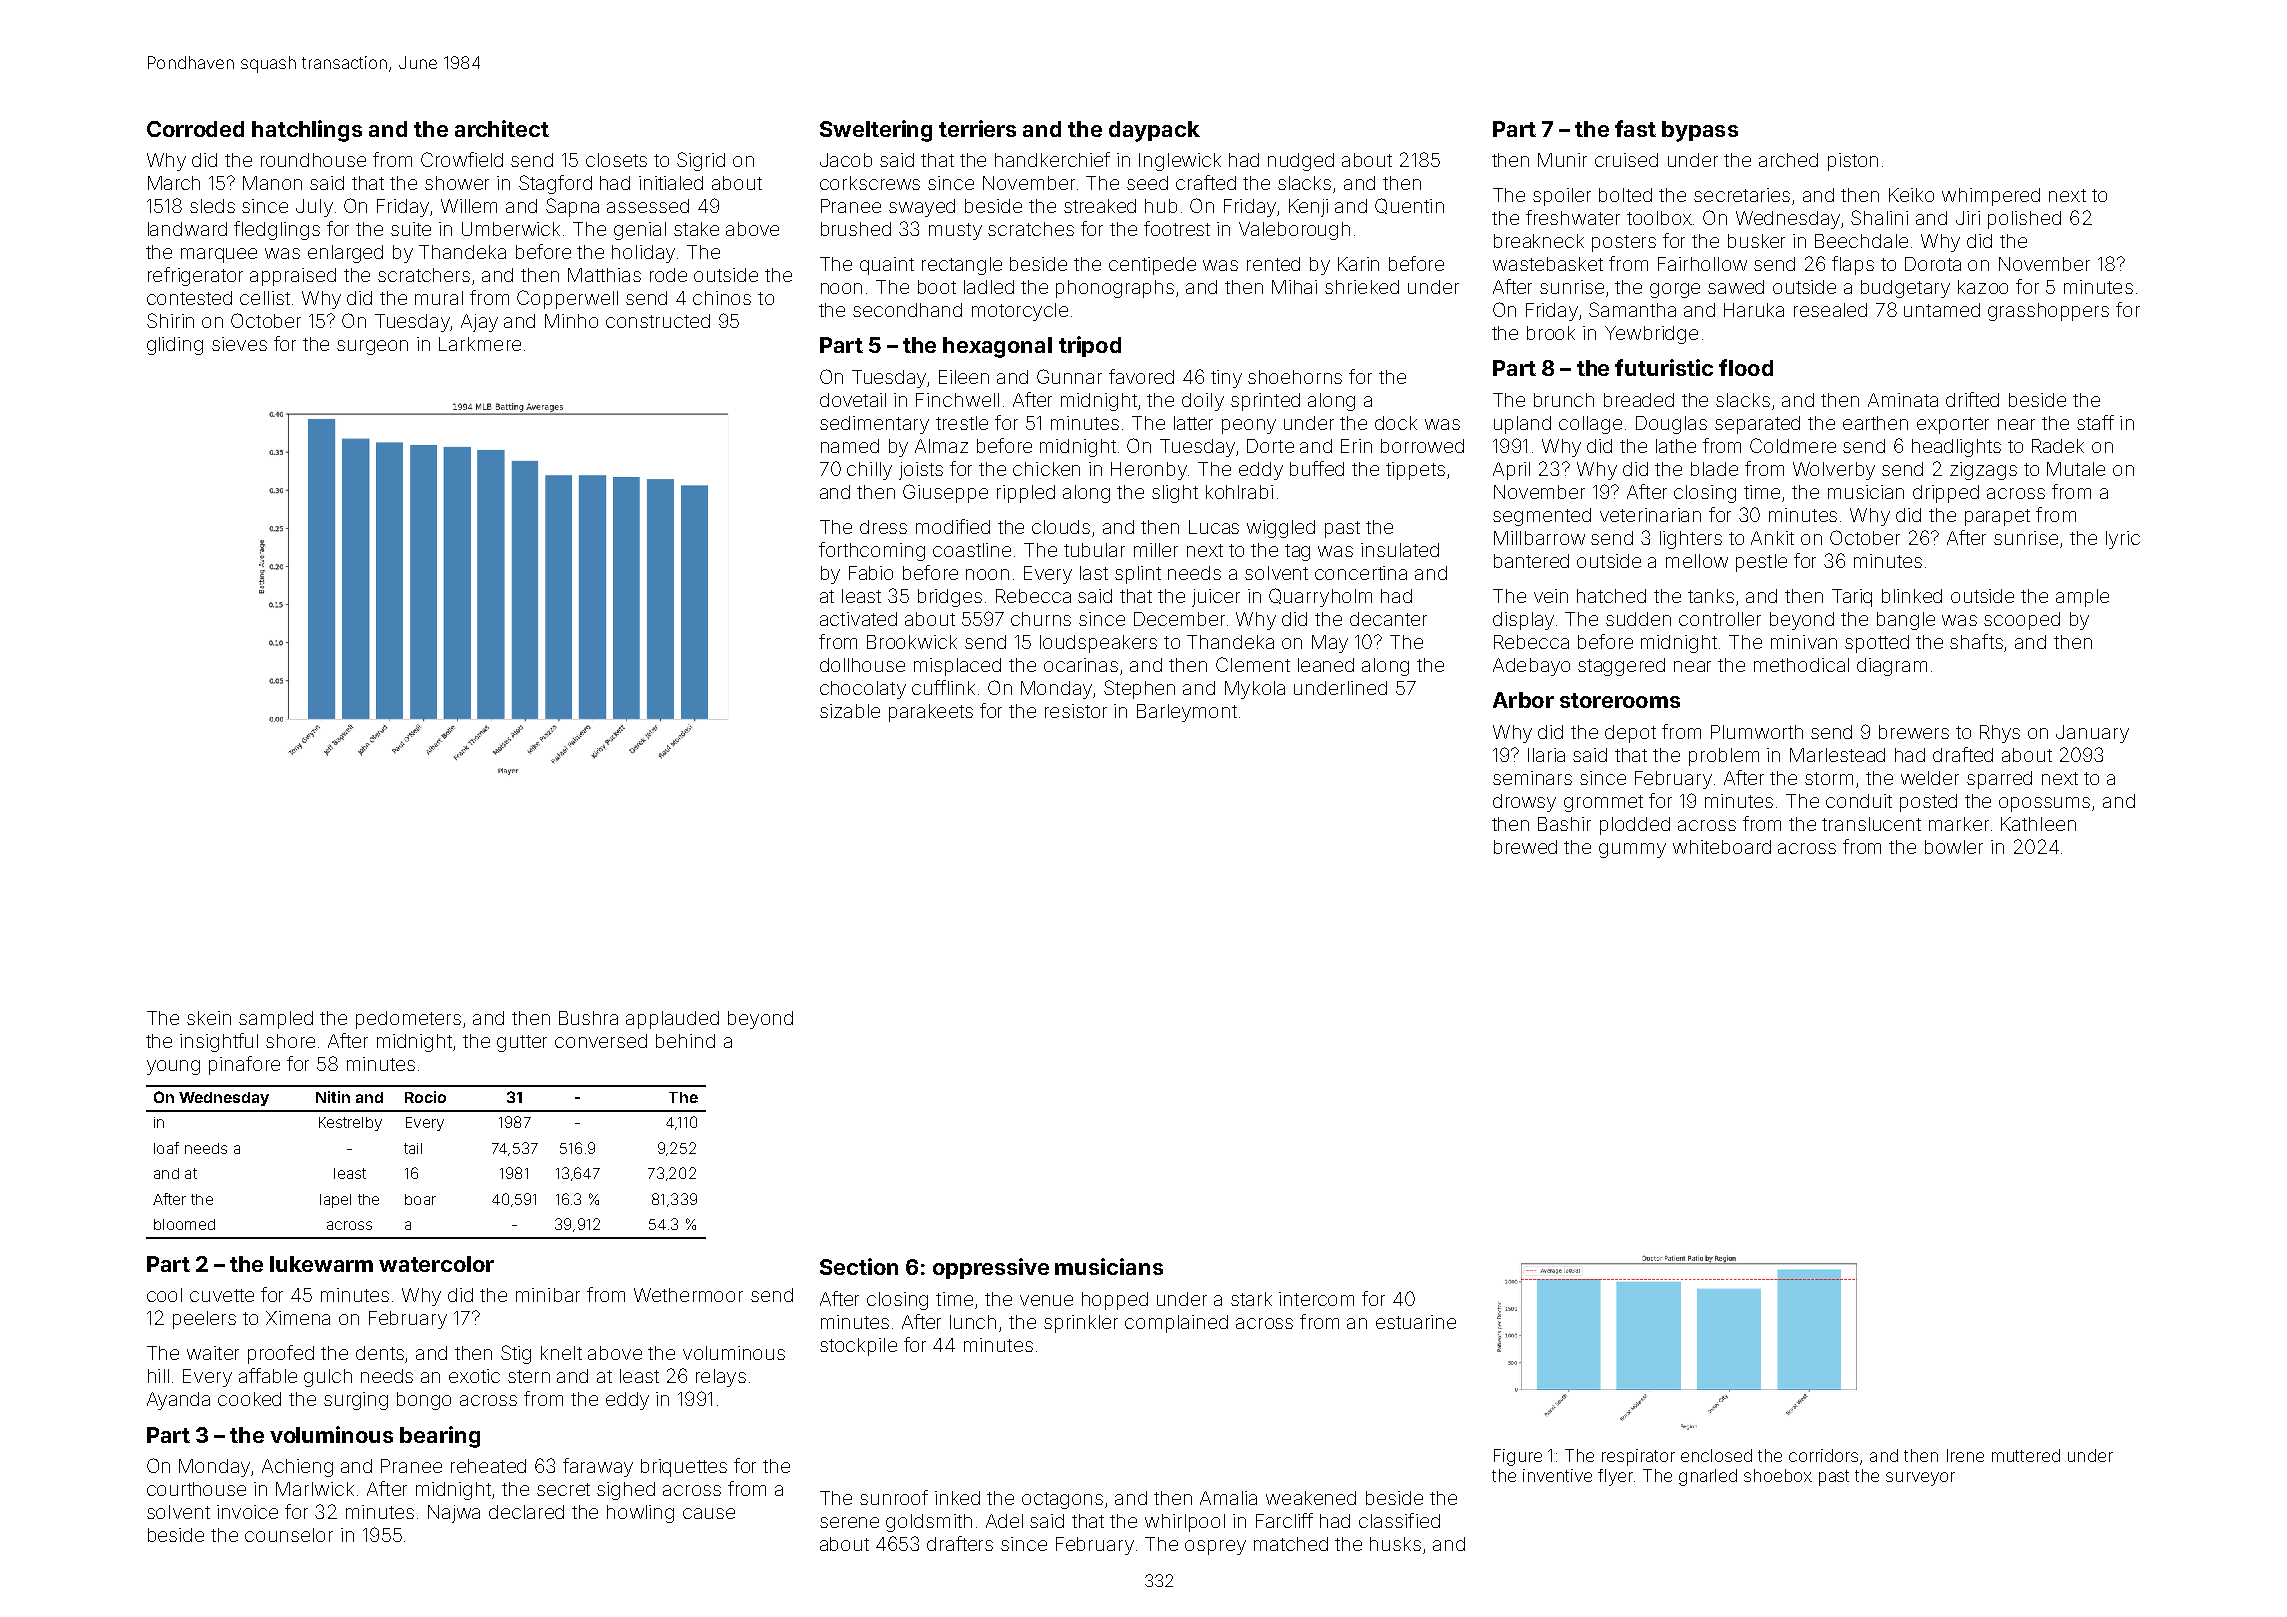 The image size is (2287, 1617). I want to click on gliding, so click(175, 346).
